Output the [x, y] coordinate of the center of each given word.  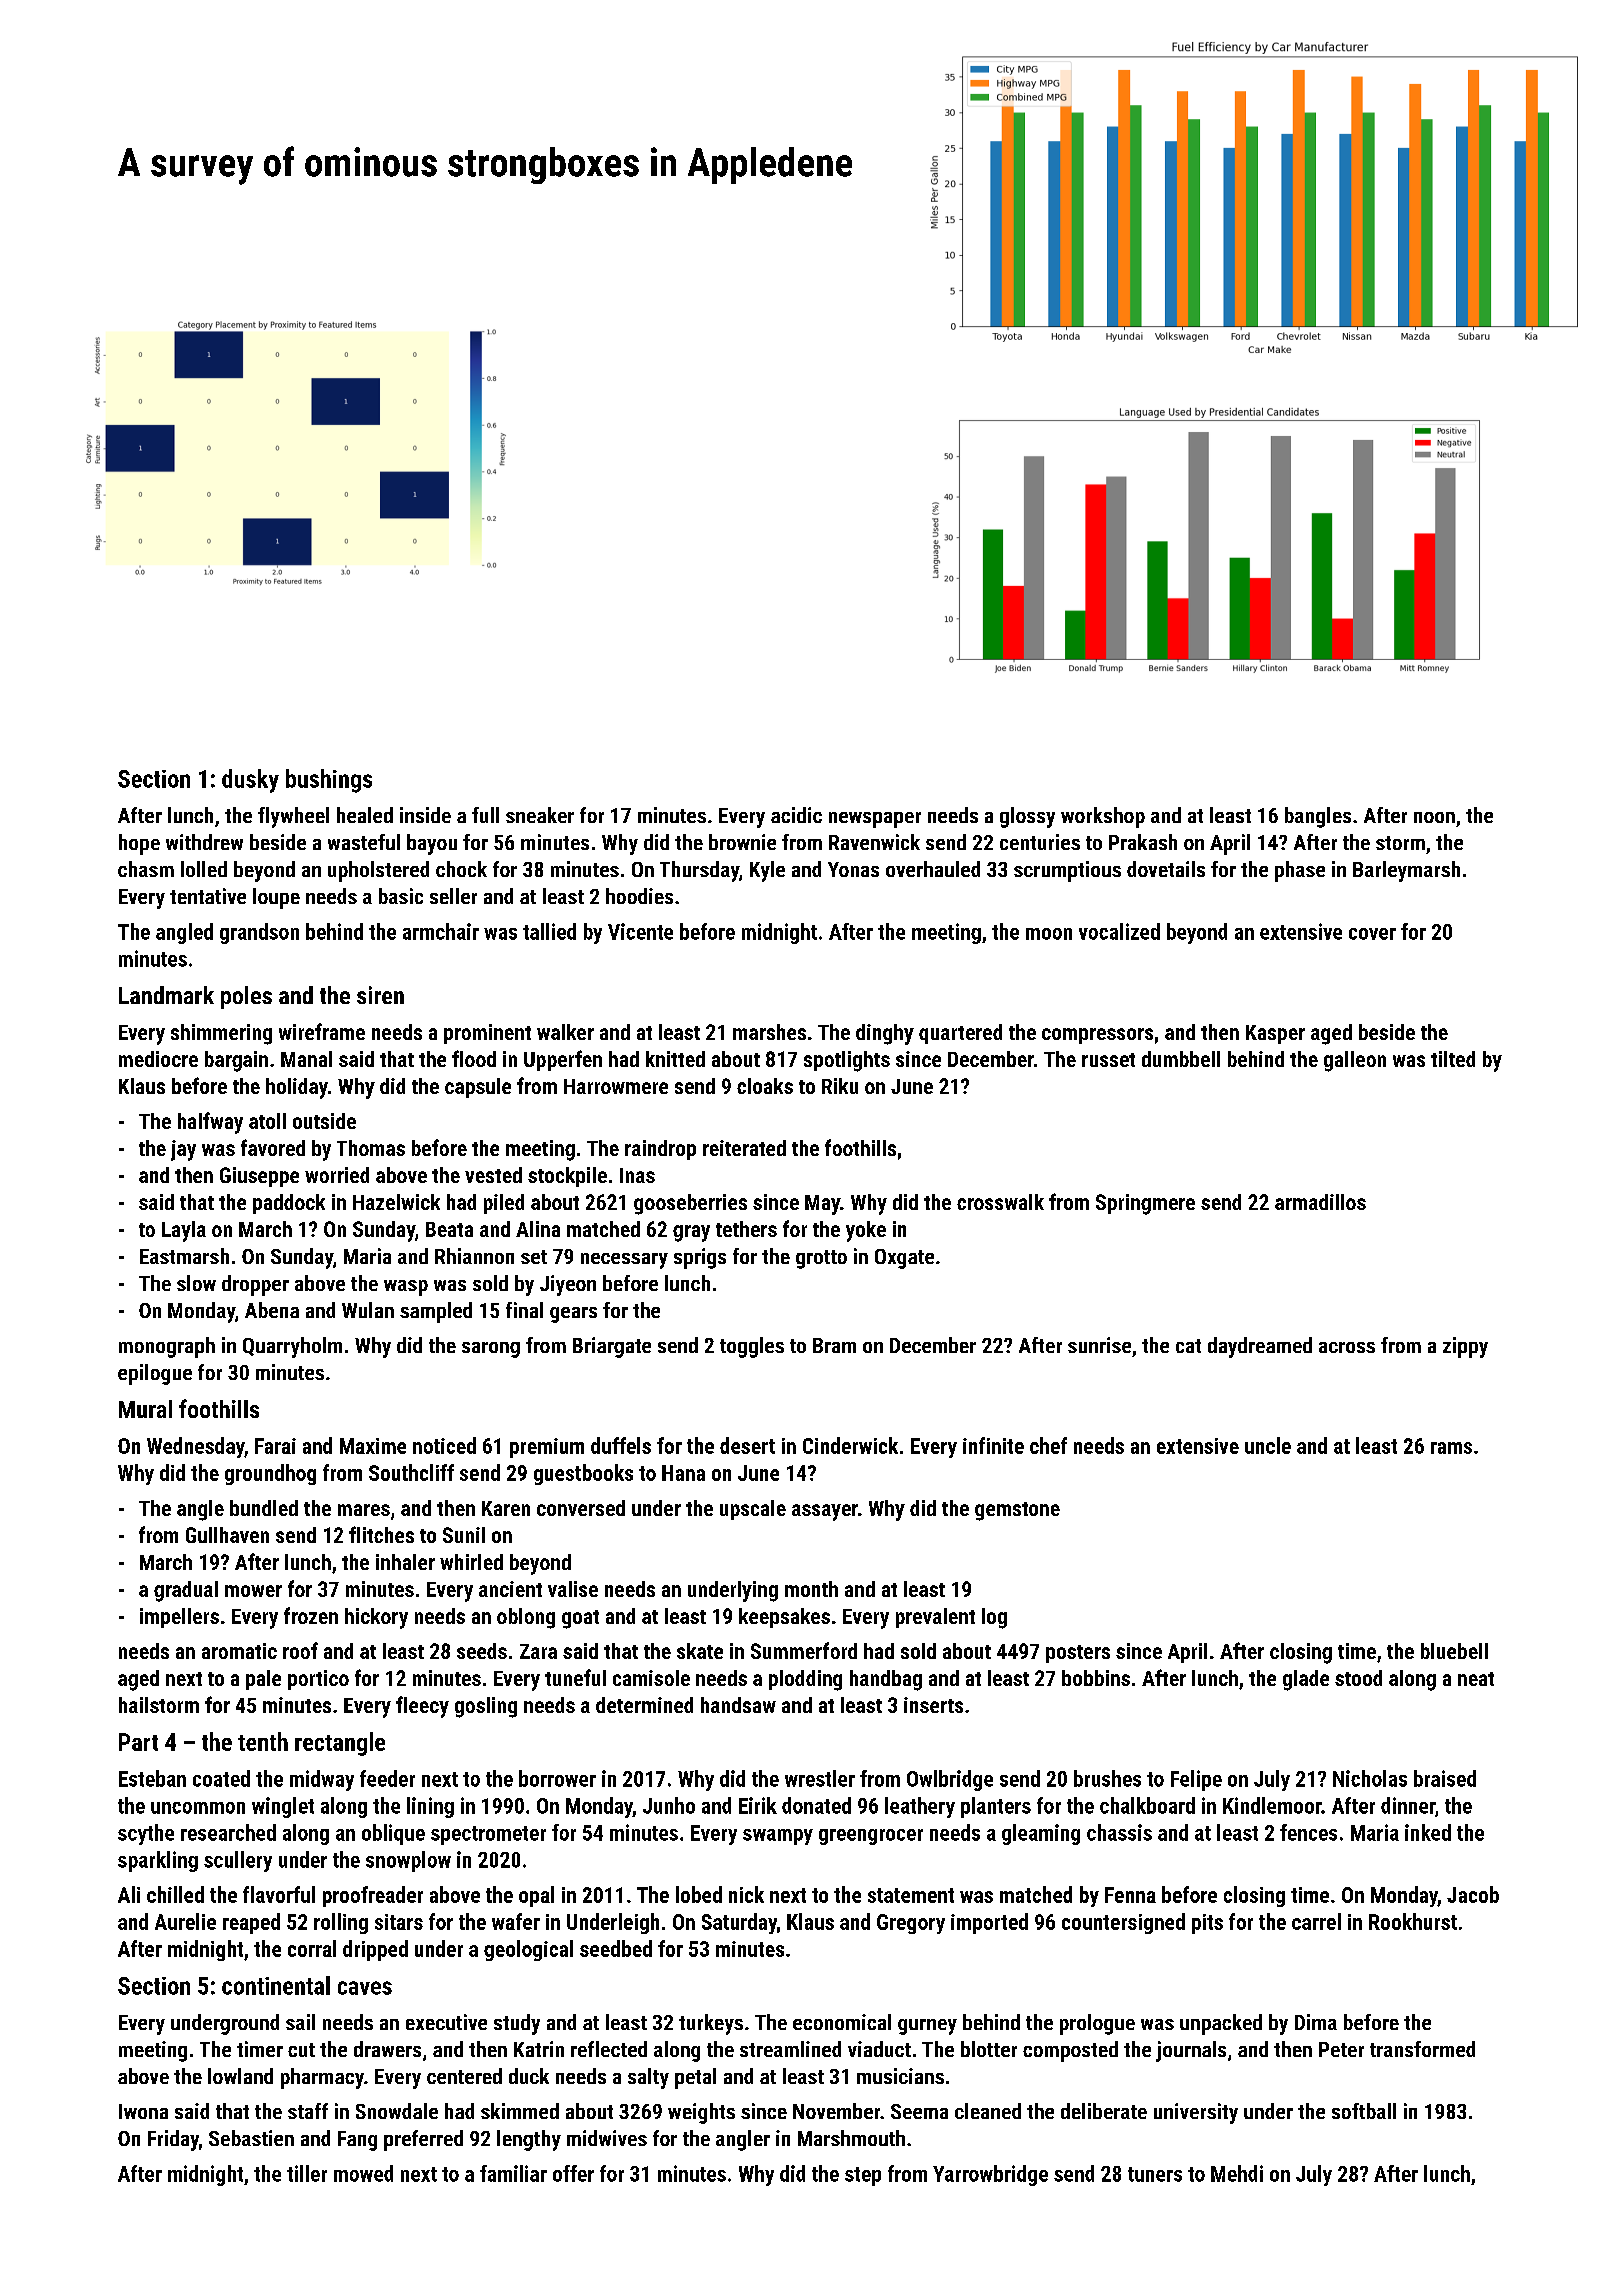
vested [493, 1175]
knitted [675, 1059]
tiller [307, 2173]
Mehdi [1237, 2173]
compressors [1097, 1036]
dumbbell [1181, 1059]
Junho [669, 1805]
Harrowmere [616, 1086]
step [863, 2176]
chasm [146, 869]
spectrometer [488, 1835]
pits [1207, 1924]
